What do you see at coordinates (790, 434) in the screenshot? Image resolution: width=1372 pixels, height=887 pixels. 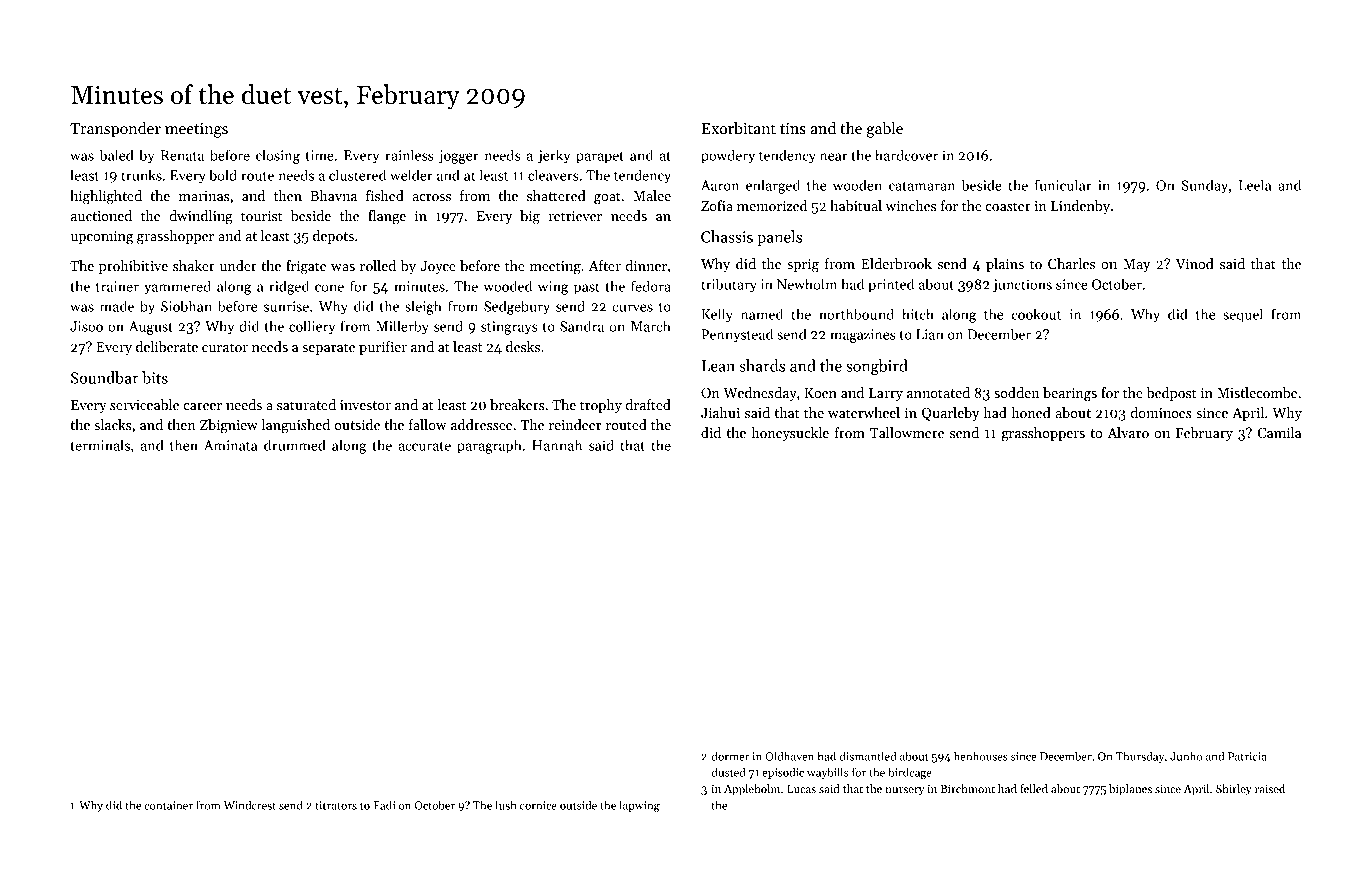 I see `honeysuckle` at bounding box center [790, 434].
